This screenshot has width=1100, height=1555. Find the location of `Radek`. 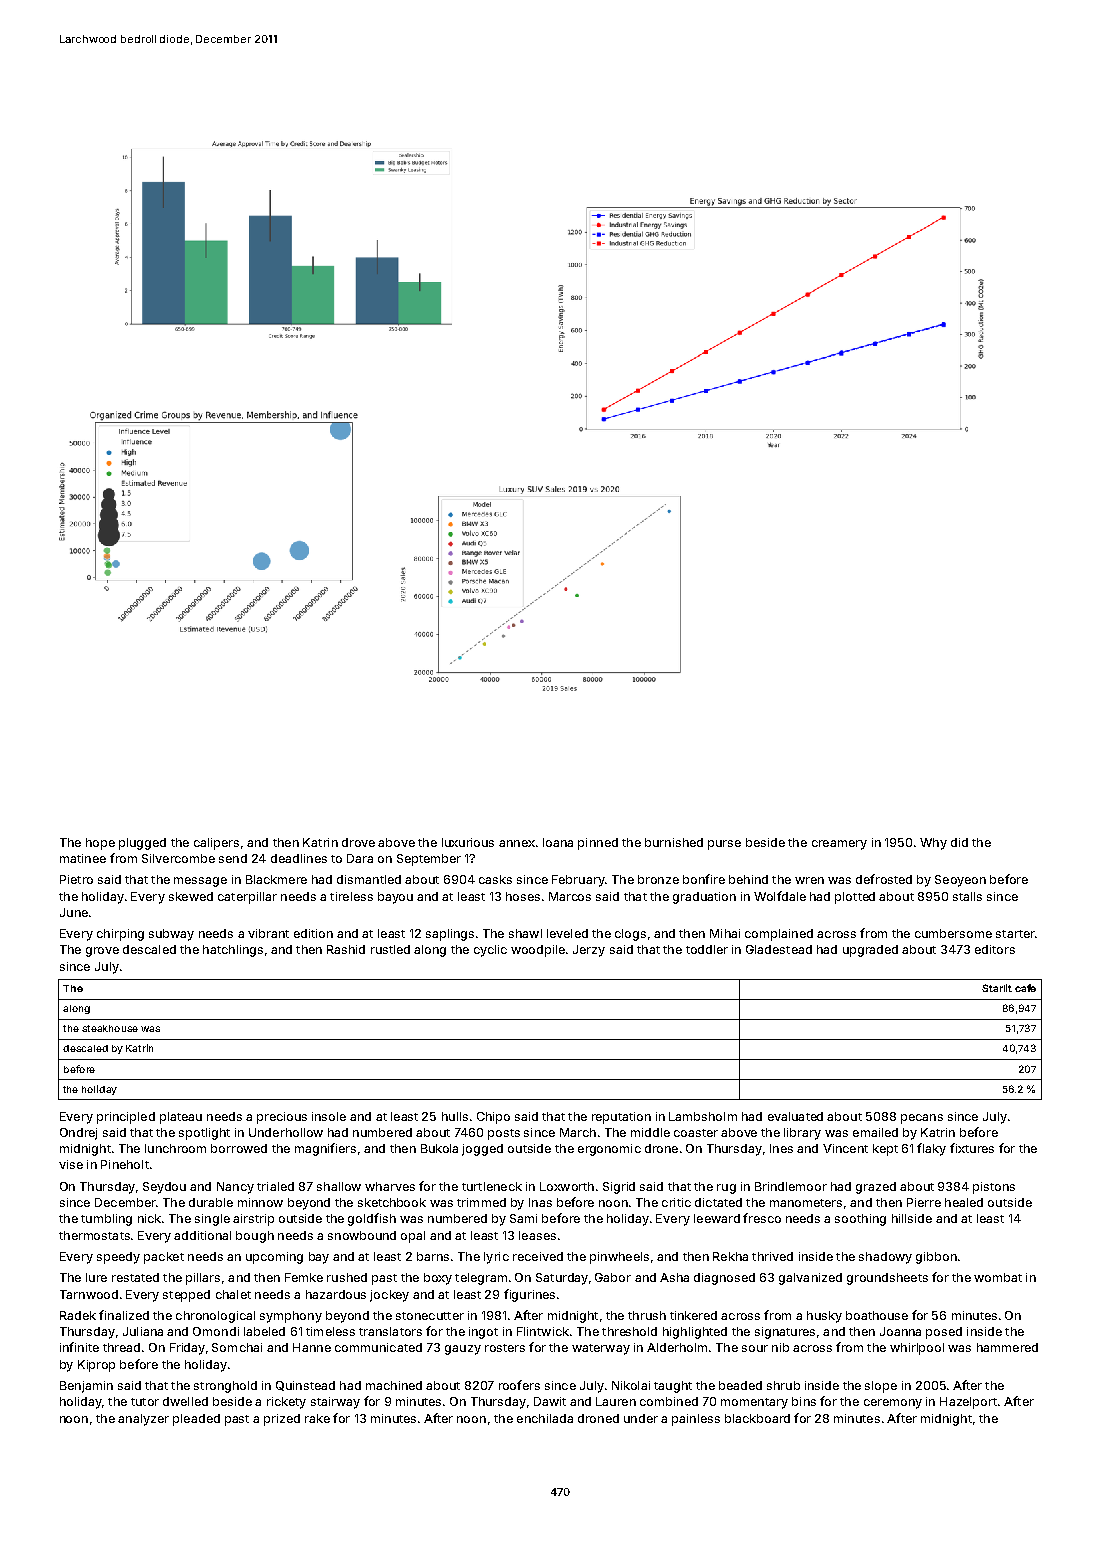

Radek is located at coordinates (78, 1315).
